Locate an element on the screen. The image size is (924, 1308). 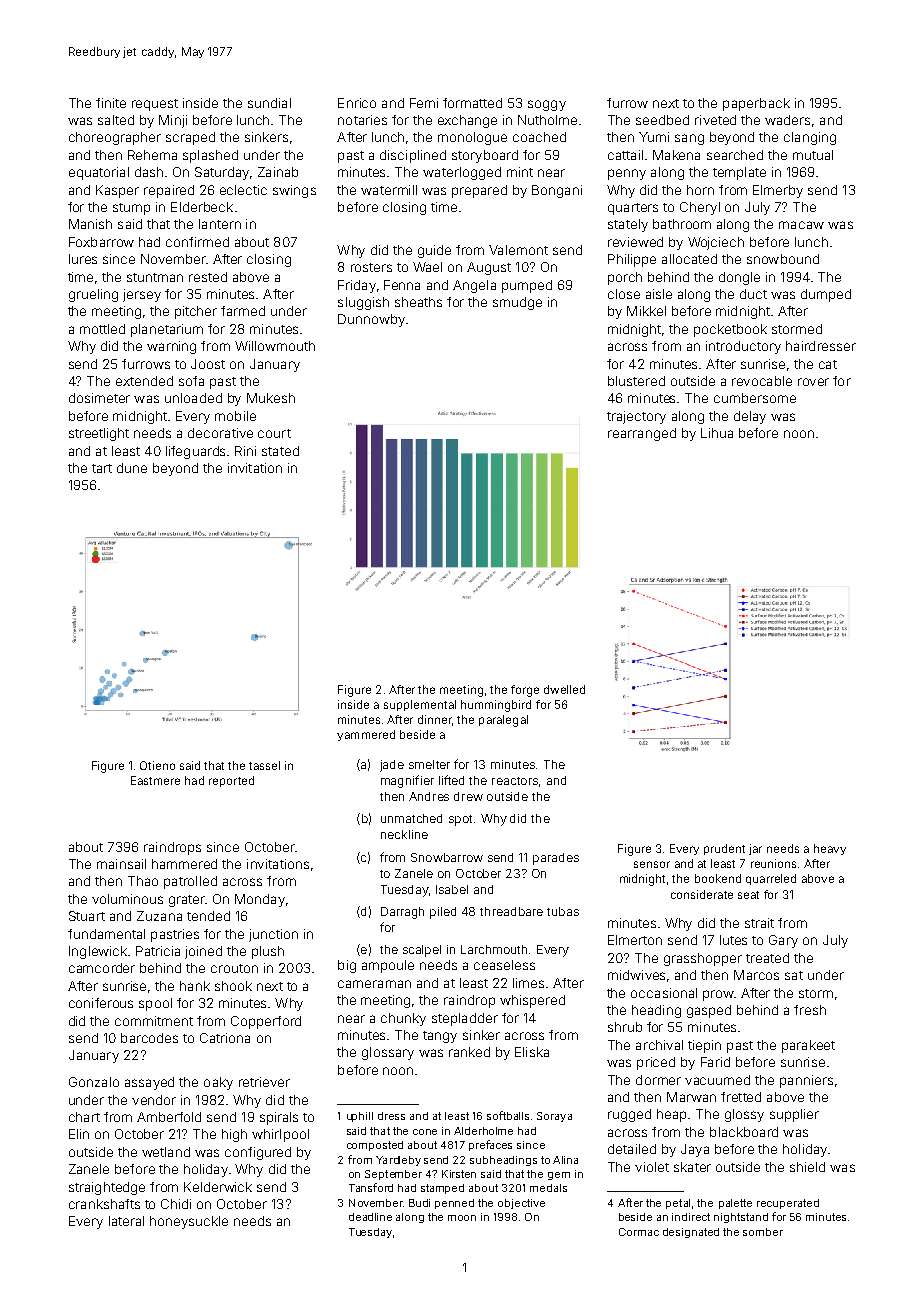
Femi is located at coordinates (424, 103).
